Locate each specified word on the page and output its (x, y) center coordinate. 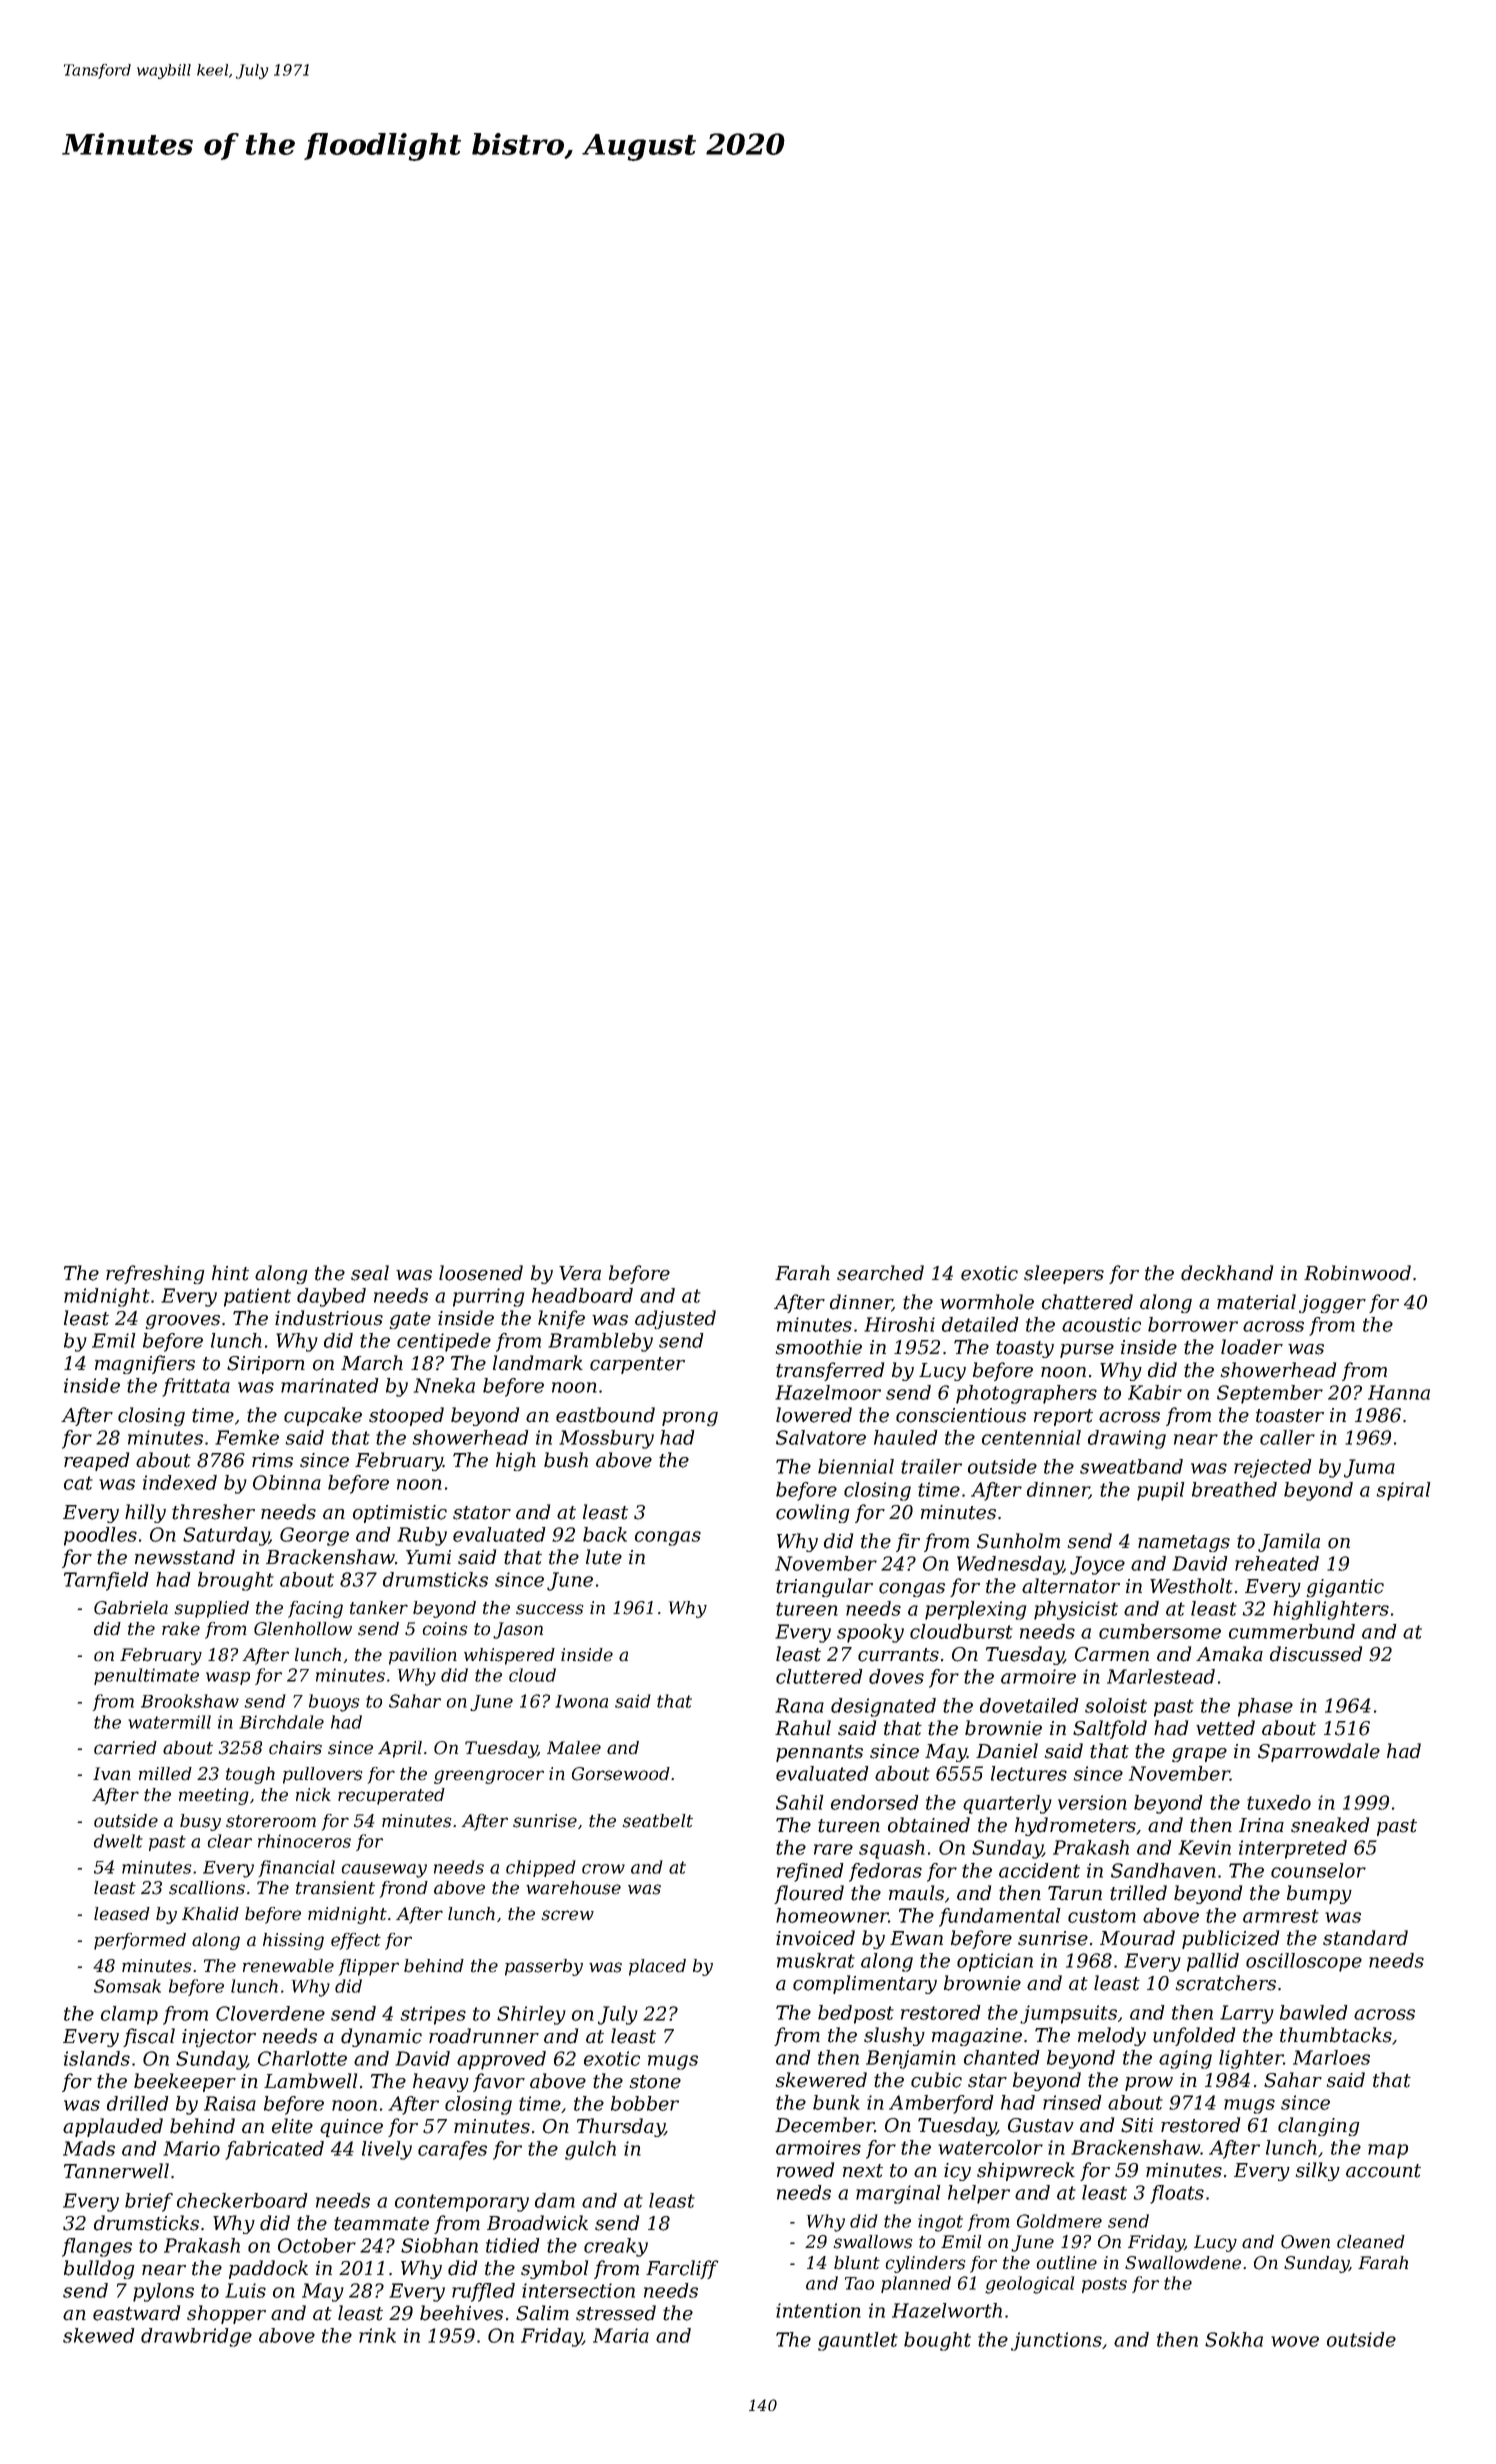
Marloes (1331, 2057)
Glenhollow (303, 1629)
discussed (1316, 1654)
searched (880, 1273)
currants (898, 1655)
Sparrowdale (1319, 1752)
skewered (821, 2080)
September (1270, 1394)
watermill (169, 1722)
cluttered (819, 1676)
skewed (99, 2335)
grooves (183, 1322)
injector (219, 2038)
